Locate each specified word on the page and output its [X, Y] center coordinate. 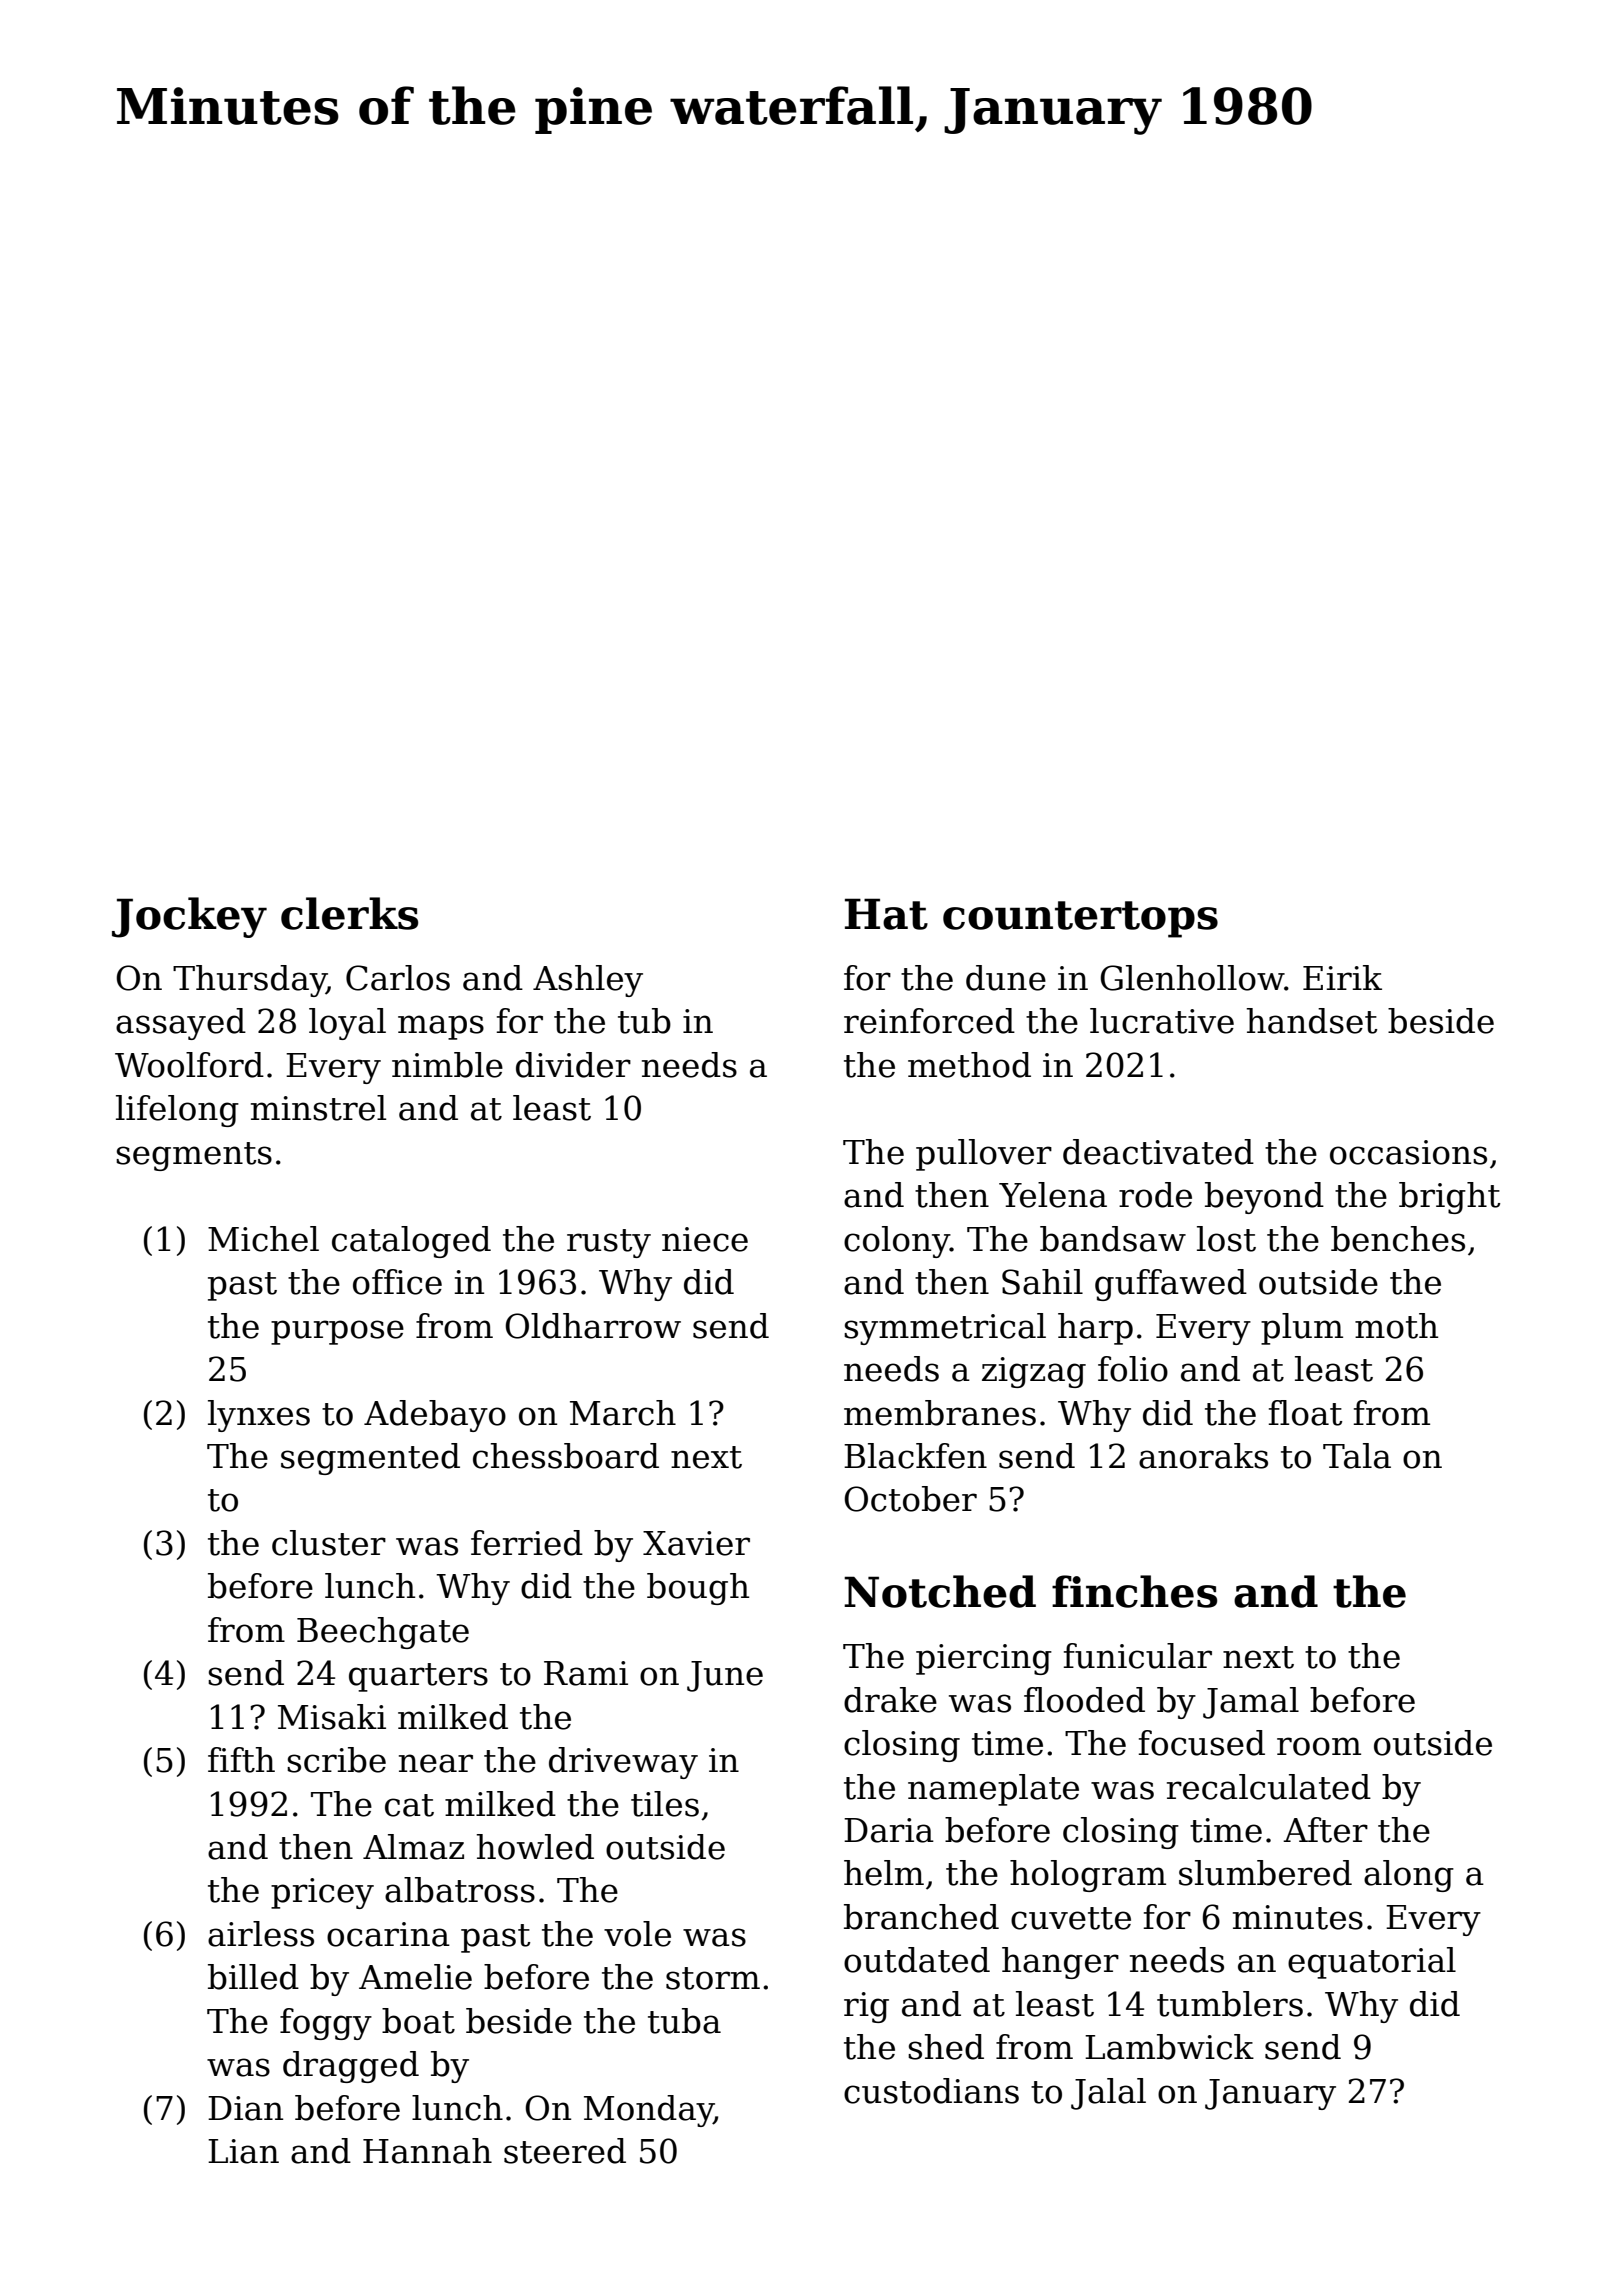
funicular [1138, 1656]
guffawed [1171, 1285]
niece [705, 1239]
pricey [322, 1893]
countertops [1080, 919]
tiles [665, 1804]
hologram [1088, 1876]
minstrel [318, 1108]
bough [698, 1589]
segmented [370, 1459]
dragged [351, 2067]
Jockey [189, 917]
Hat [886, 914]
